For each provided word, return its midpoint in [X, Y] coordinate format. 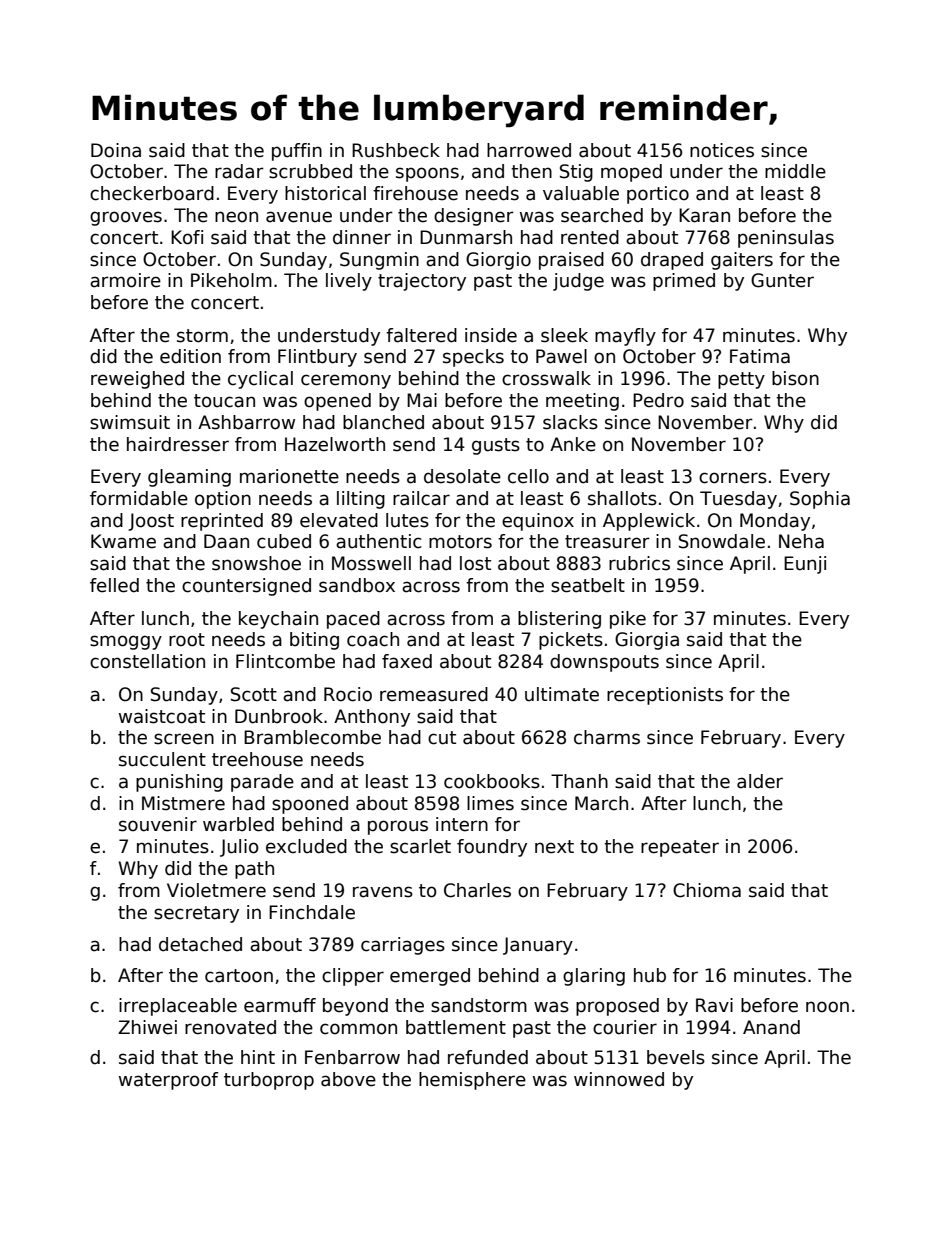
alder [760, 781]
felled [114, 585]
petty [741, 380]
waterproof [168, 1081]
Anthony [372, 718]
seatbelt [588, 585]
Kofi [187, 237]
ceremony [346, 381]
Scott [254, 694]
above [348, 1079]
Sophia [820, 500]
